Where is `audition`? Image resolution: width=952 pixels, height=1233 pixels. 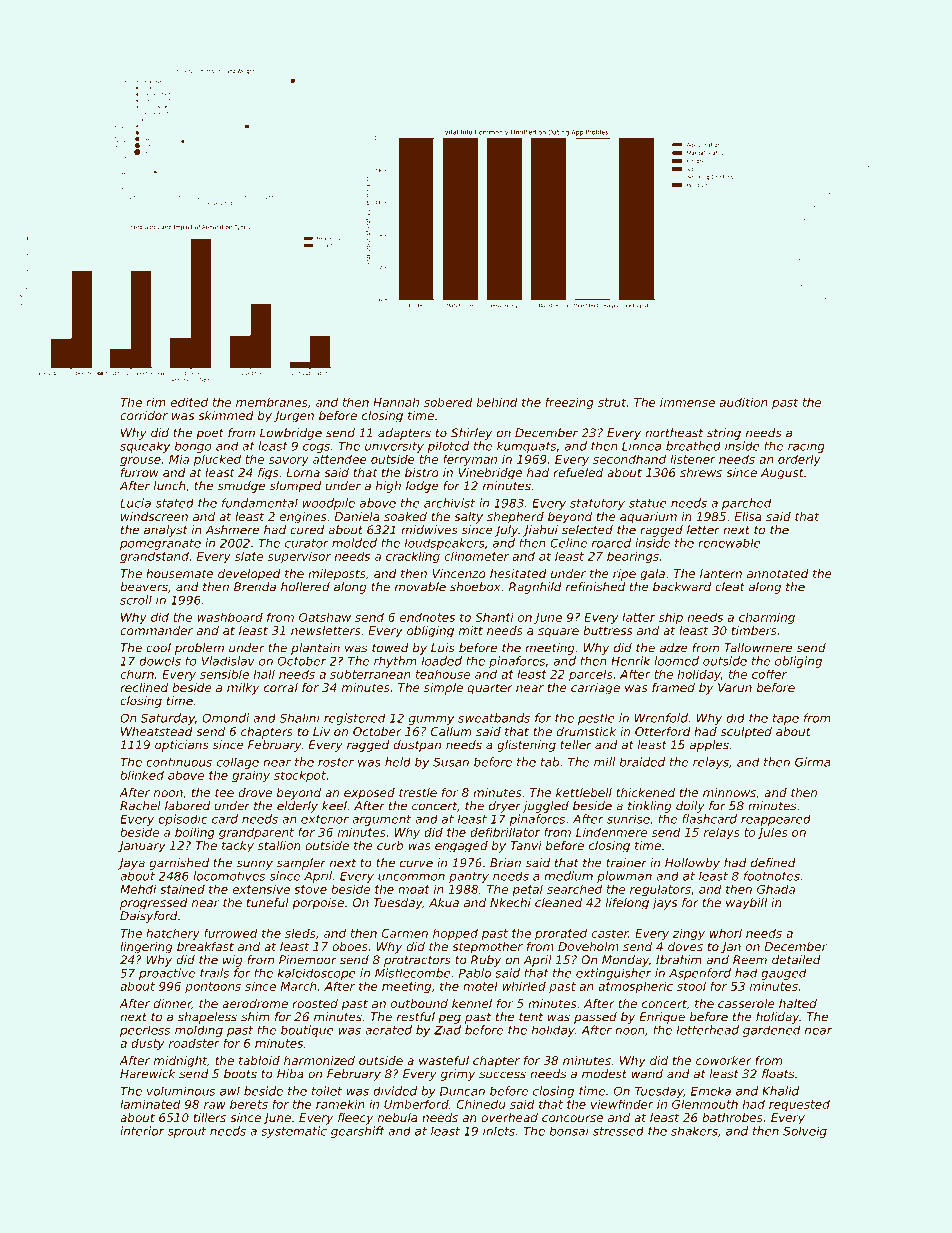
audition is located at coordinates (744, 402).
